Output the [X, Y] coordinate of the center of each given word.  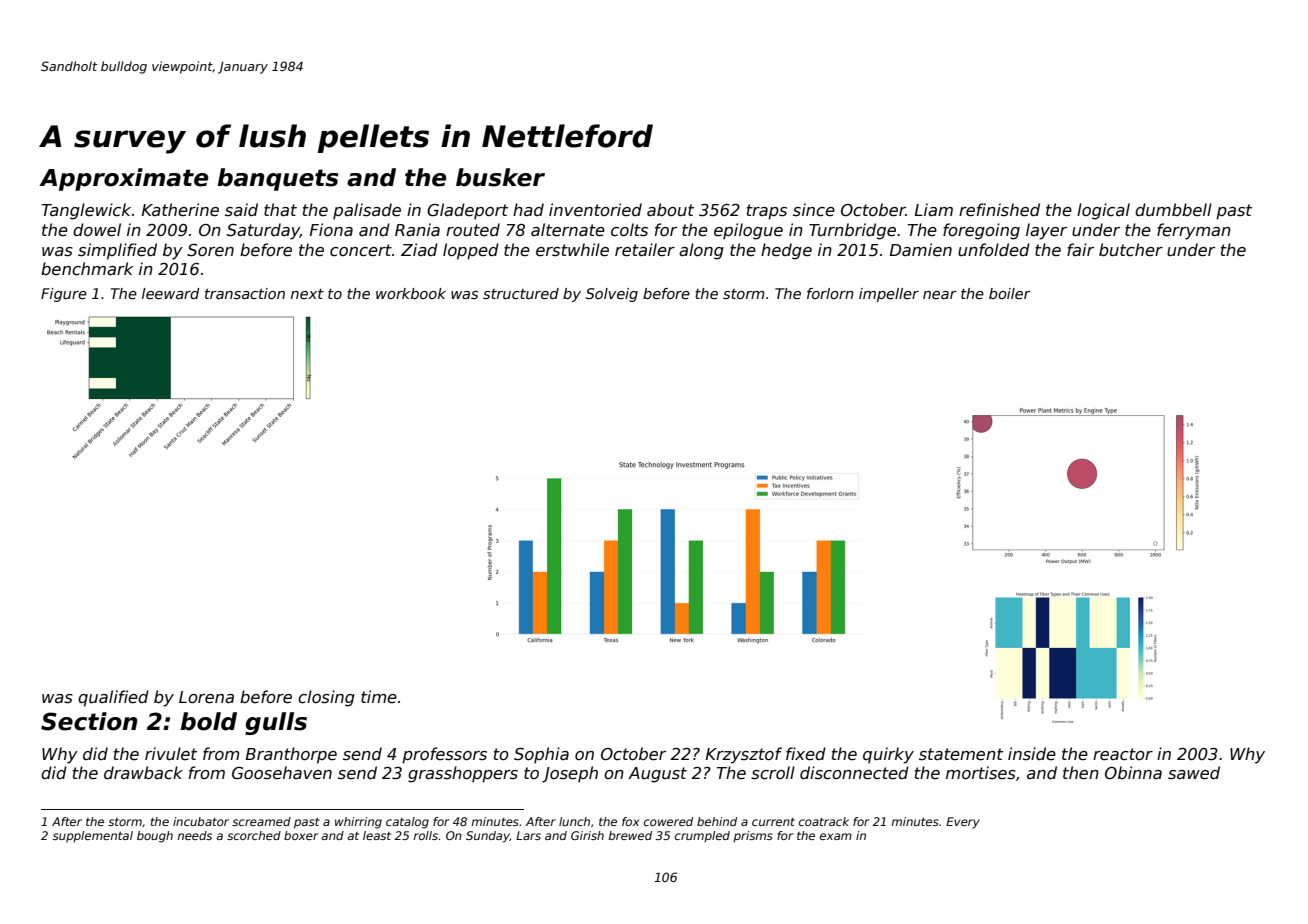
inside [1032, 754]
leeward [171, 293]
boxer [301, 835]
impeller [889, 295]
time [379, 697]
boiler [1010, 293]
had [528, 209]
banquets [277, 179]
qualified [113, 698]
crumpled [702, 837]
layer [1046, 231]
